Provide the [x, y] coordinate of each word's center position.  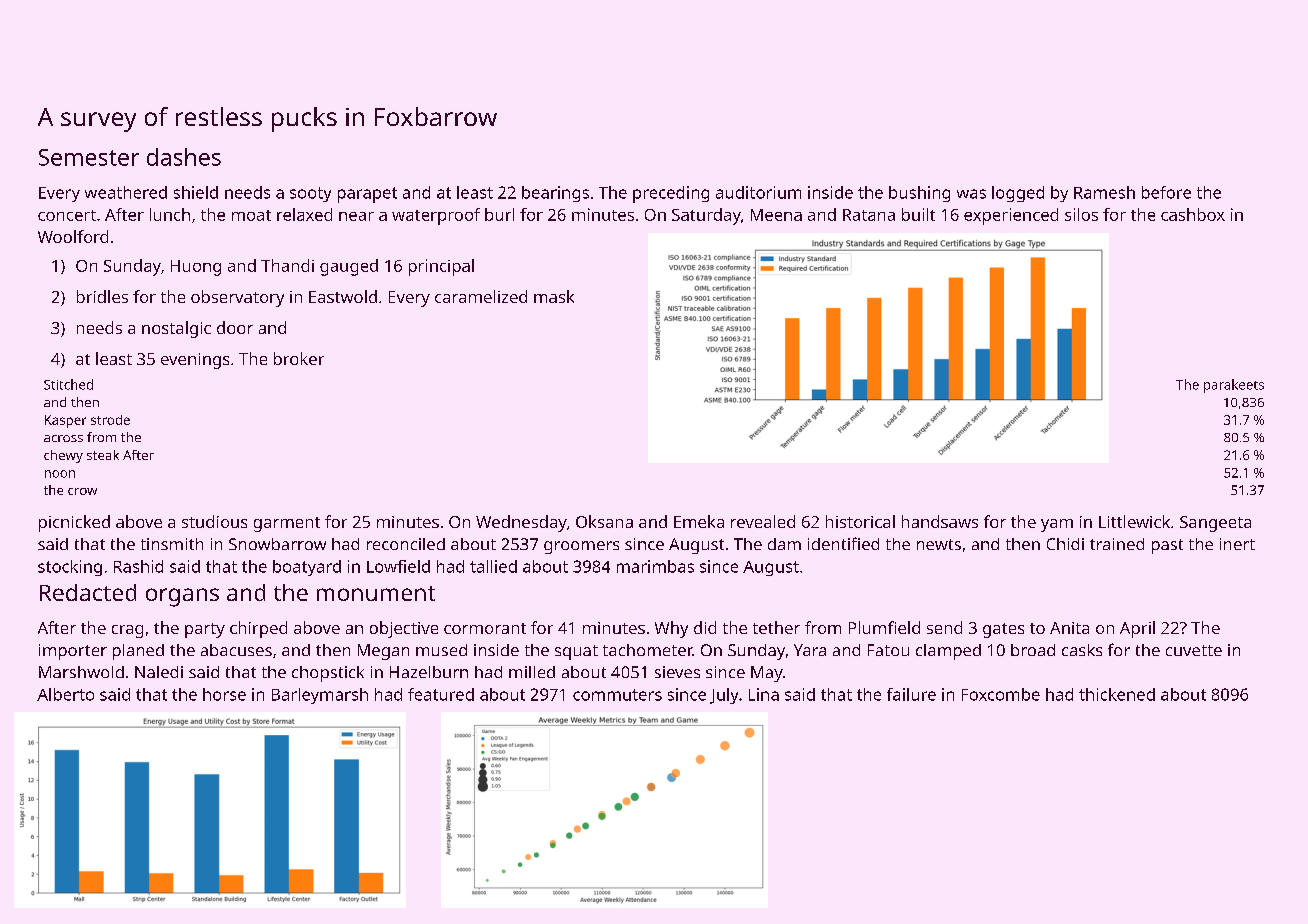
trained [1117, 544]
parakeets [1234, 386]
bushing [919, 194]
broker [299, 358]
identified [843, 543]
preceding [671, 194]
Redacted [88, 592]
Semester [89, 157]
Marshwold [81, 672]
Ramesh [1104, 192]
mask [554, 296]
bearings [555, 194]
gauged [349, 267]
